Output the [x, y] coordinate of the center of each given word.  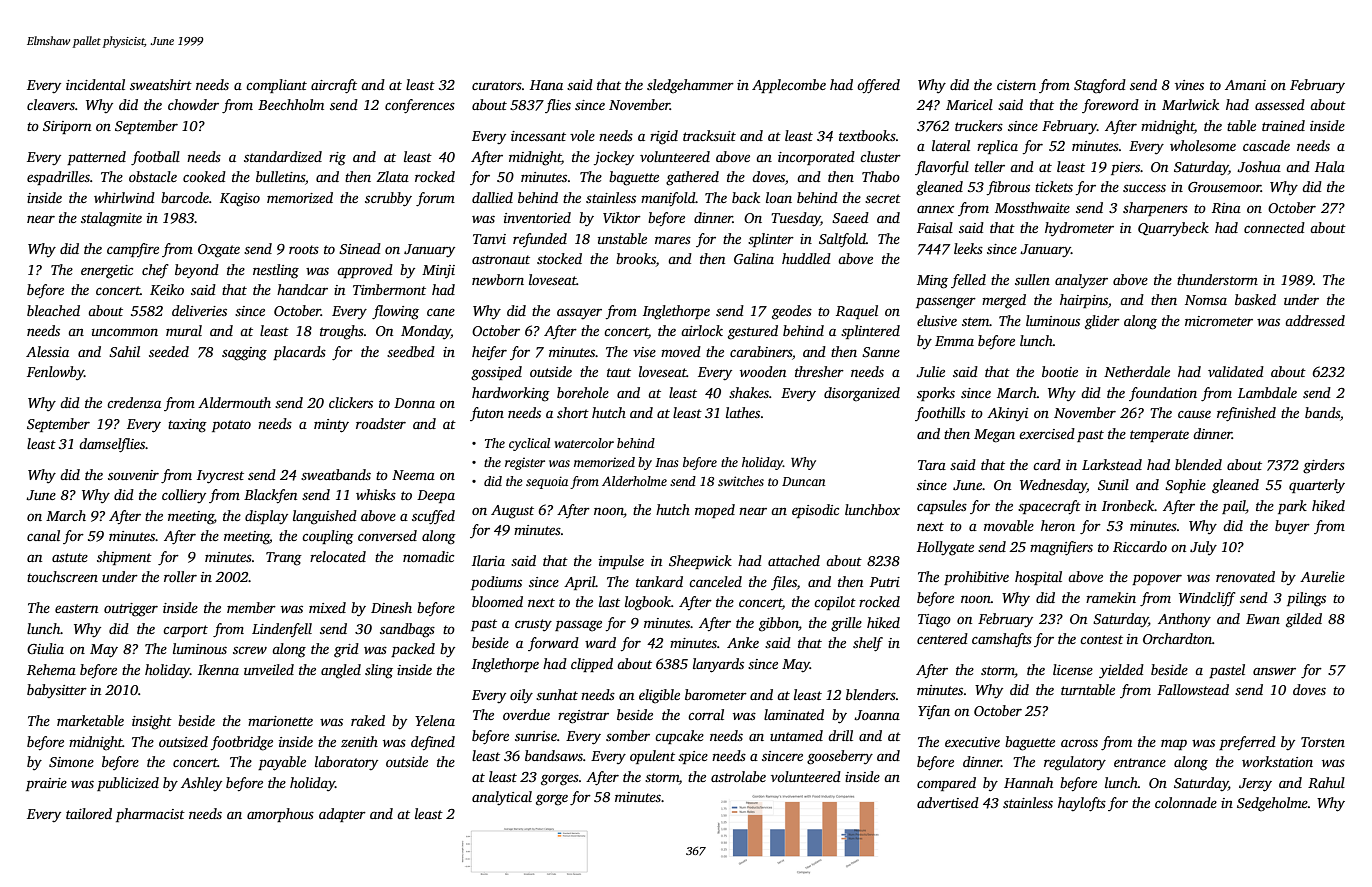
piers [1125, 168]
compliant [276, 86]
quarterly [1317, 486]
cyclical [529, 444]
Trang [284, 559]
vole [582, 135]
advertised [948, 802]
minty [331, 426]
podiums [496, 583]
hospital [1038, 578]
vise [644, 352]
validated [1236, 371]
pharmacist [150, 815]
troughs [342, 332]
